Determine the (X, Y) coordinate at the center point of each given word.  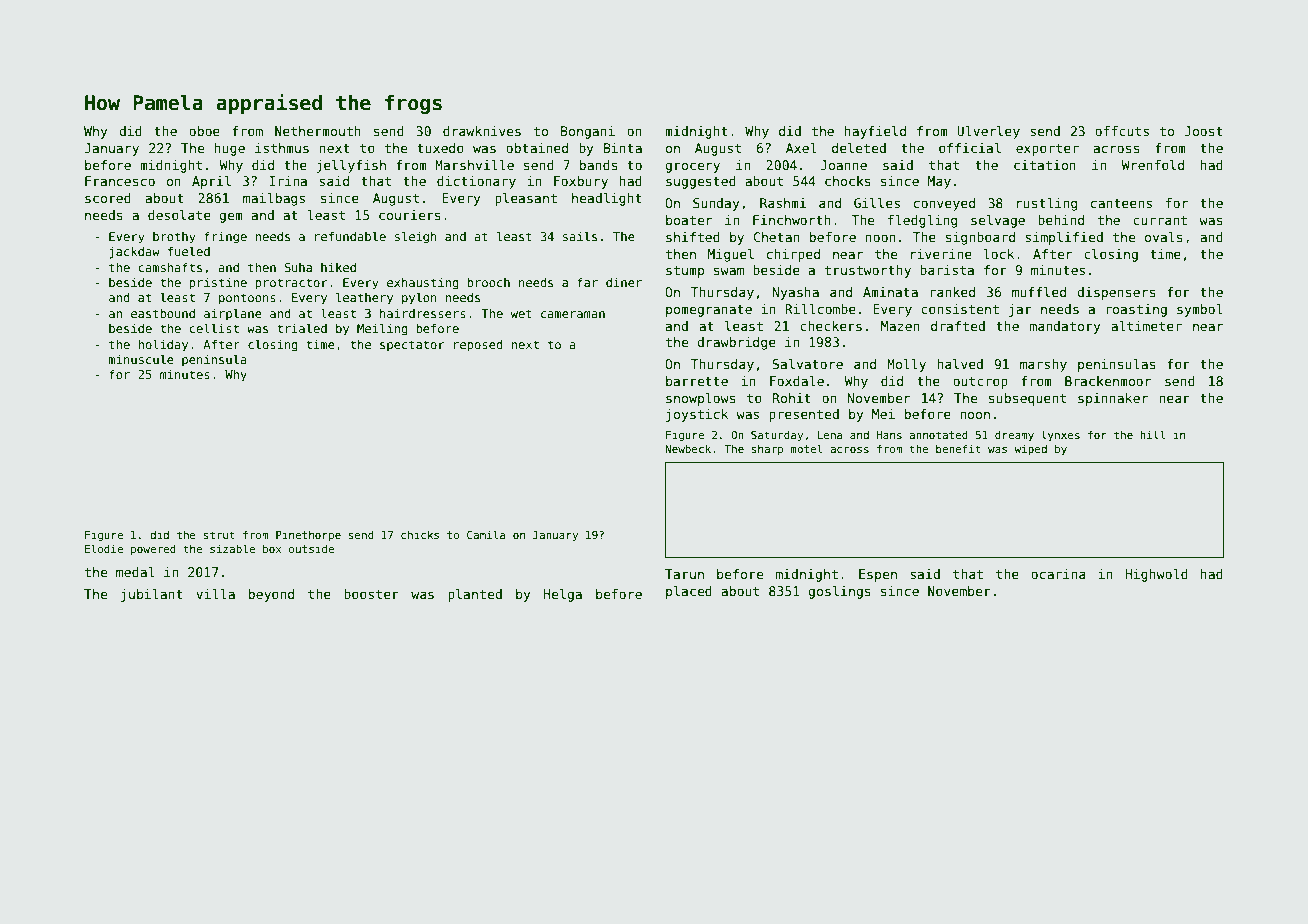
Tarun (684, 574)
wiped (1030, 449)
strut (219, 535)
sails (580, 236)
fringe (225, 237)
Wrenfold (1152, 165)
